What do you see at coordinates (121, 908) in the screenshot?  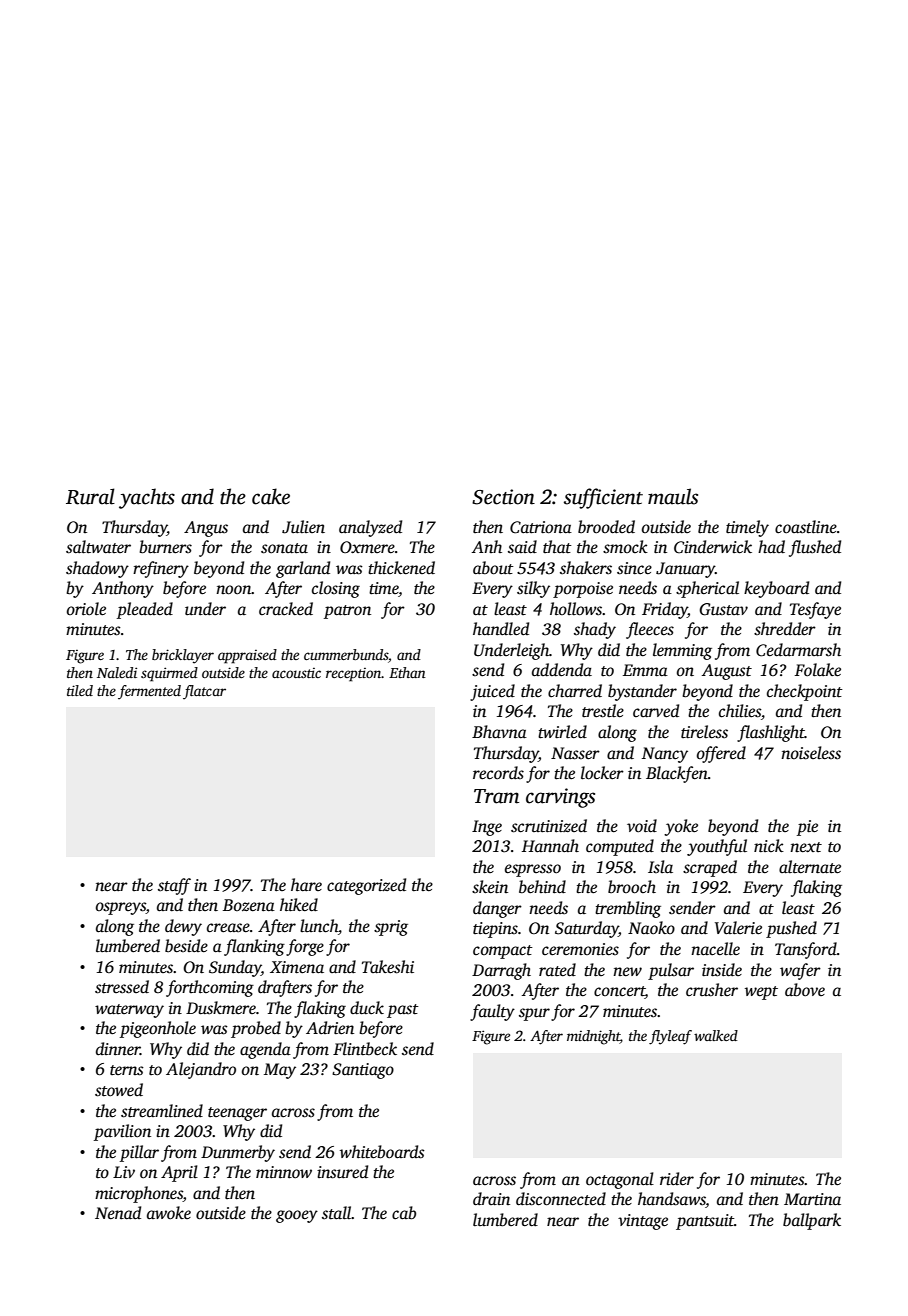 I see `ospreys` at bounding box center [121, 908].
